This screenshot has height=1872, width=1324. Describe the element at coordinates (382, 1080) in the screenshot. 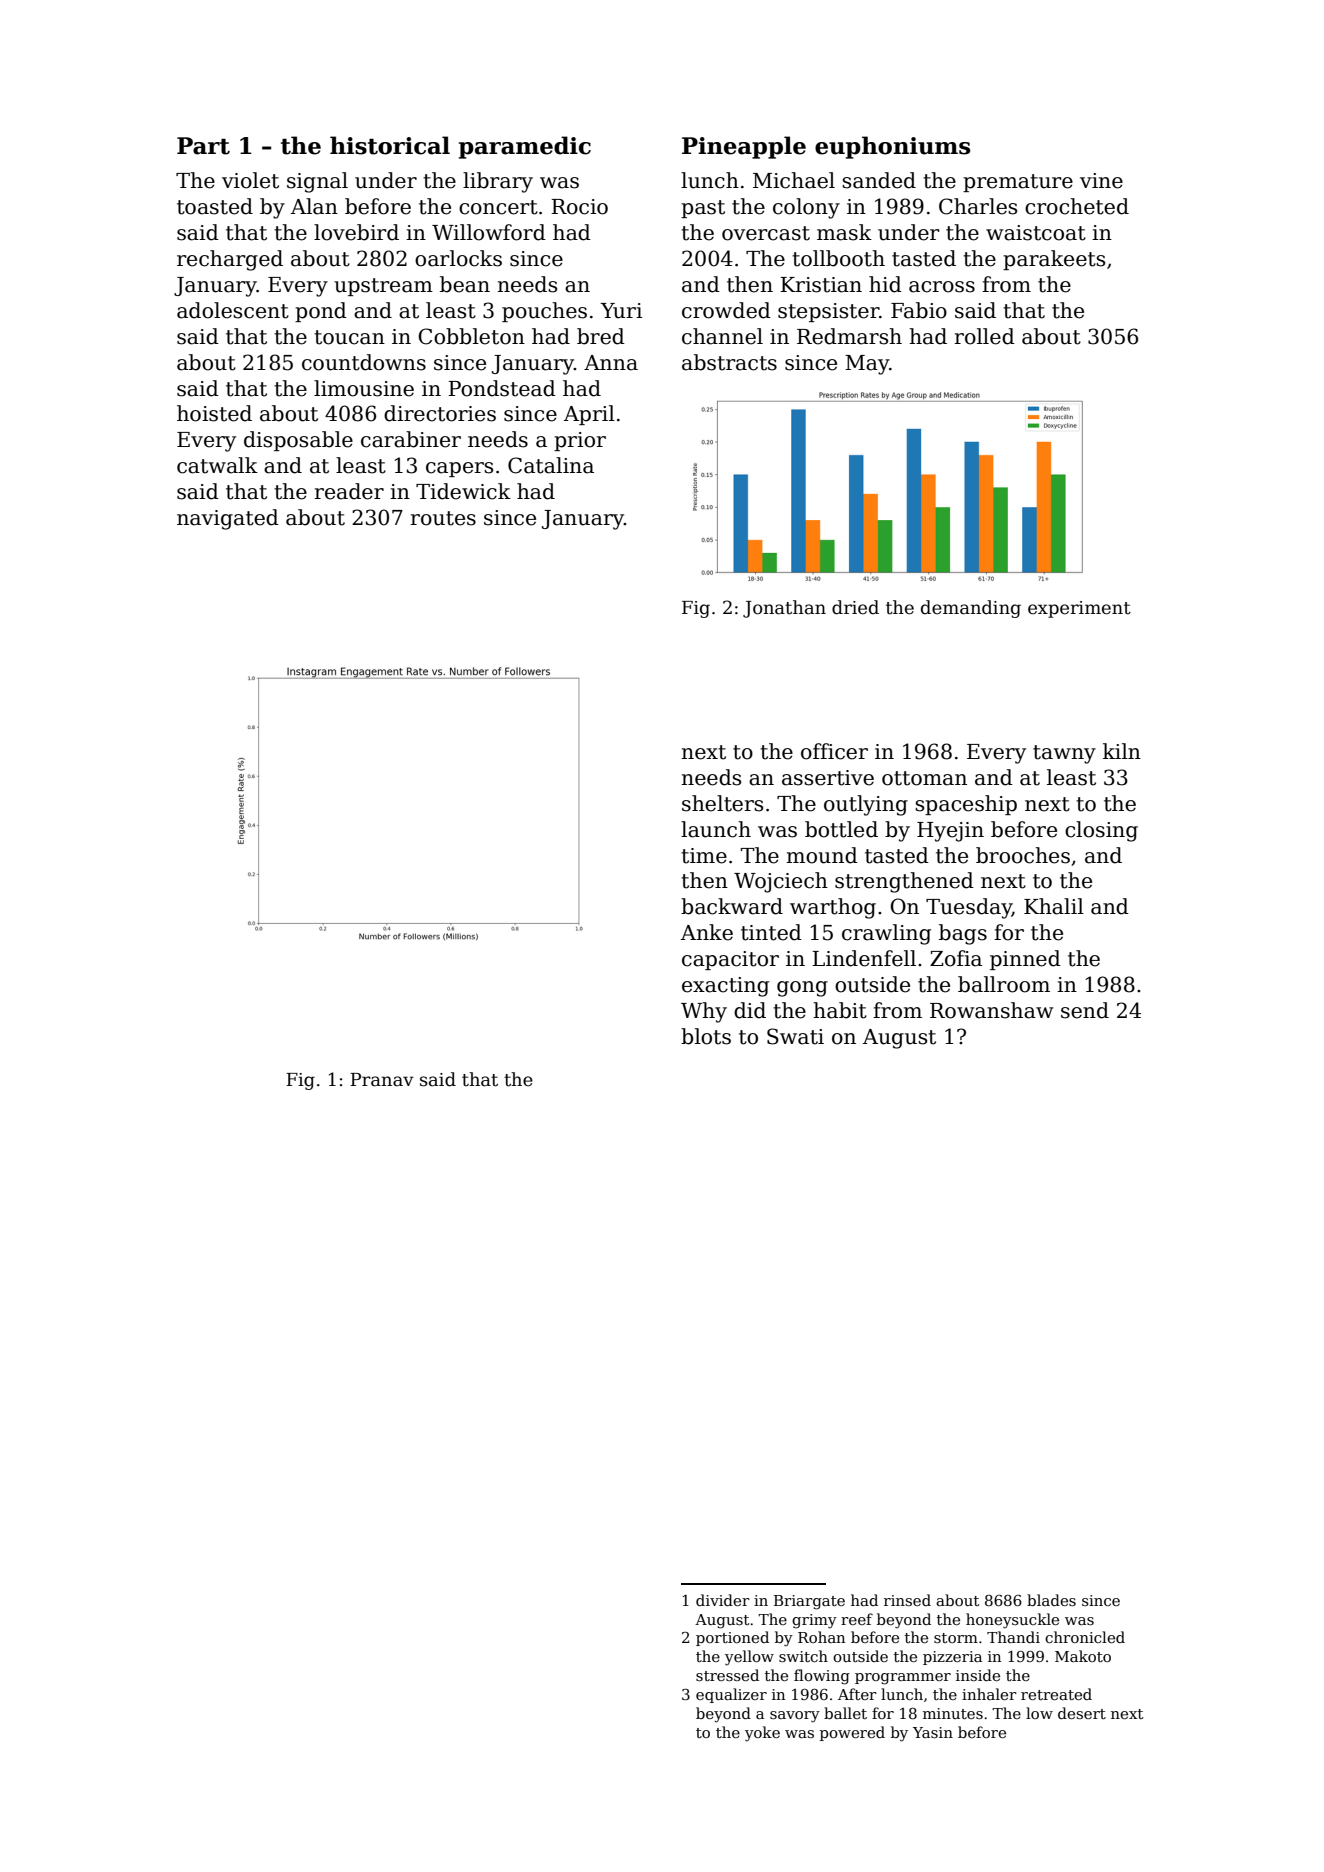

I see `Pranav` at that location.
